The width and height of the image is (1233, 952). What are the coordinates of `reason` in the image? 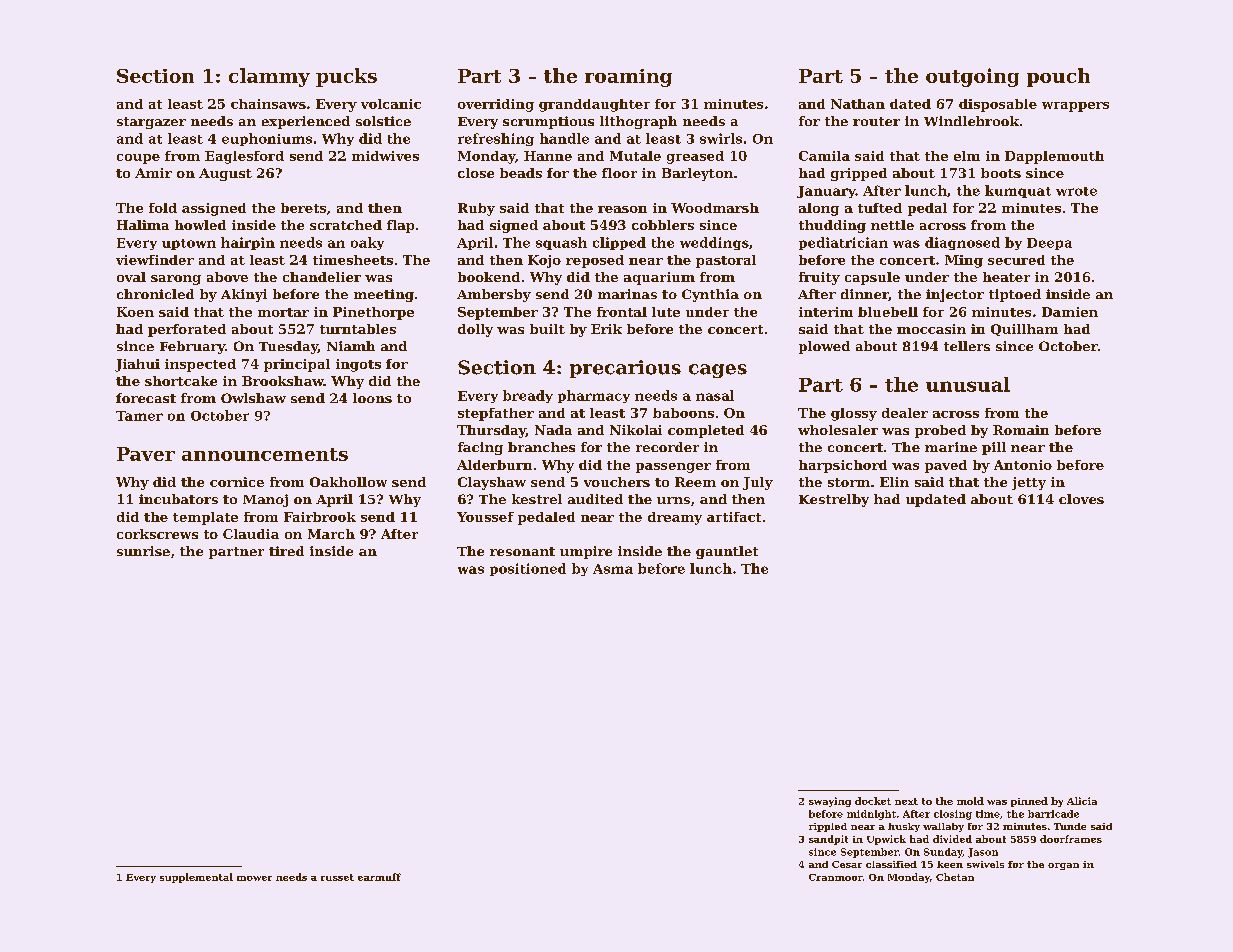 It's located at (622, 209).
